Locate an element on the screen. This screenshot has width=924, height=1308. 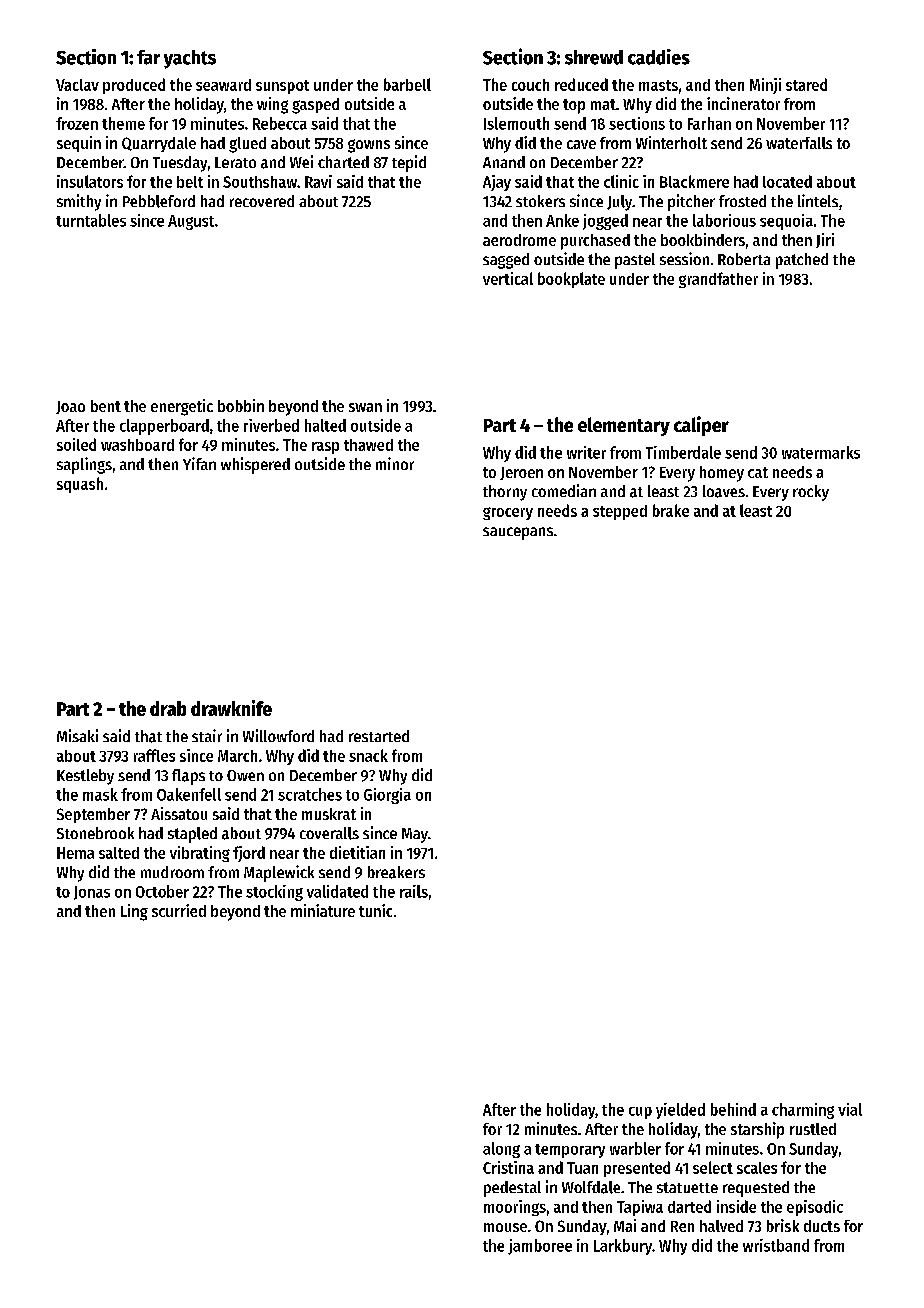
Ajay is located at coordinates (497, 183).
